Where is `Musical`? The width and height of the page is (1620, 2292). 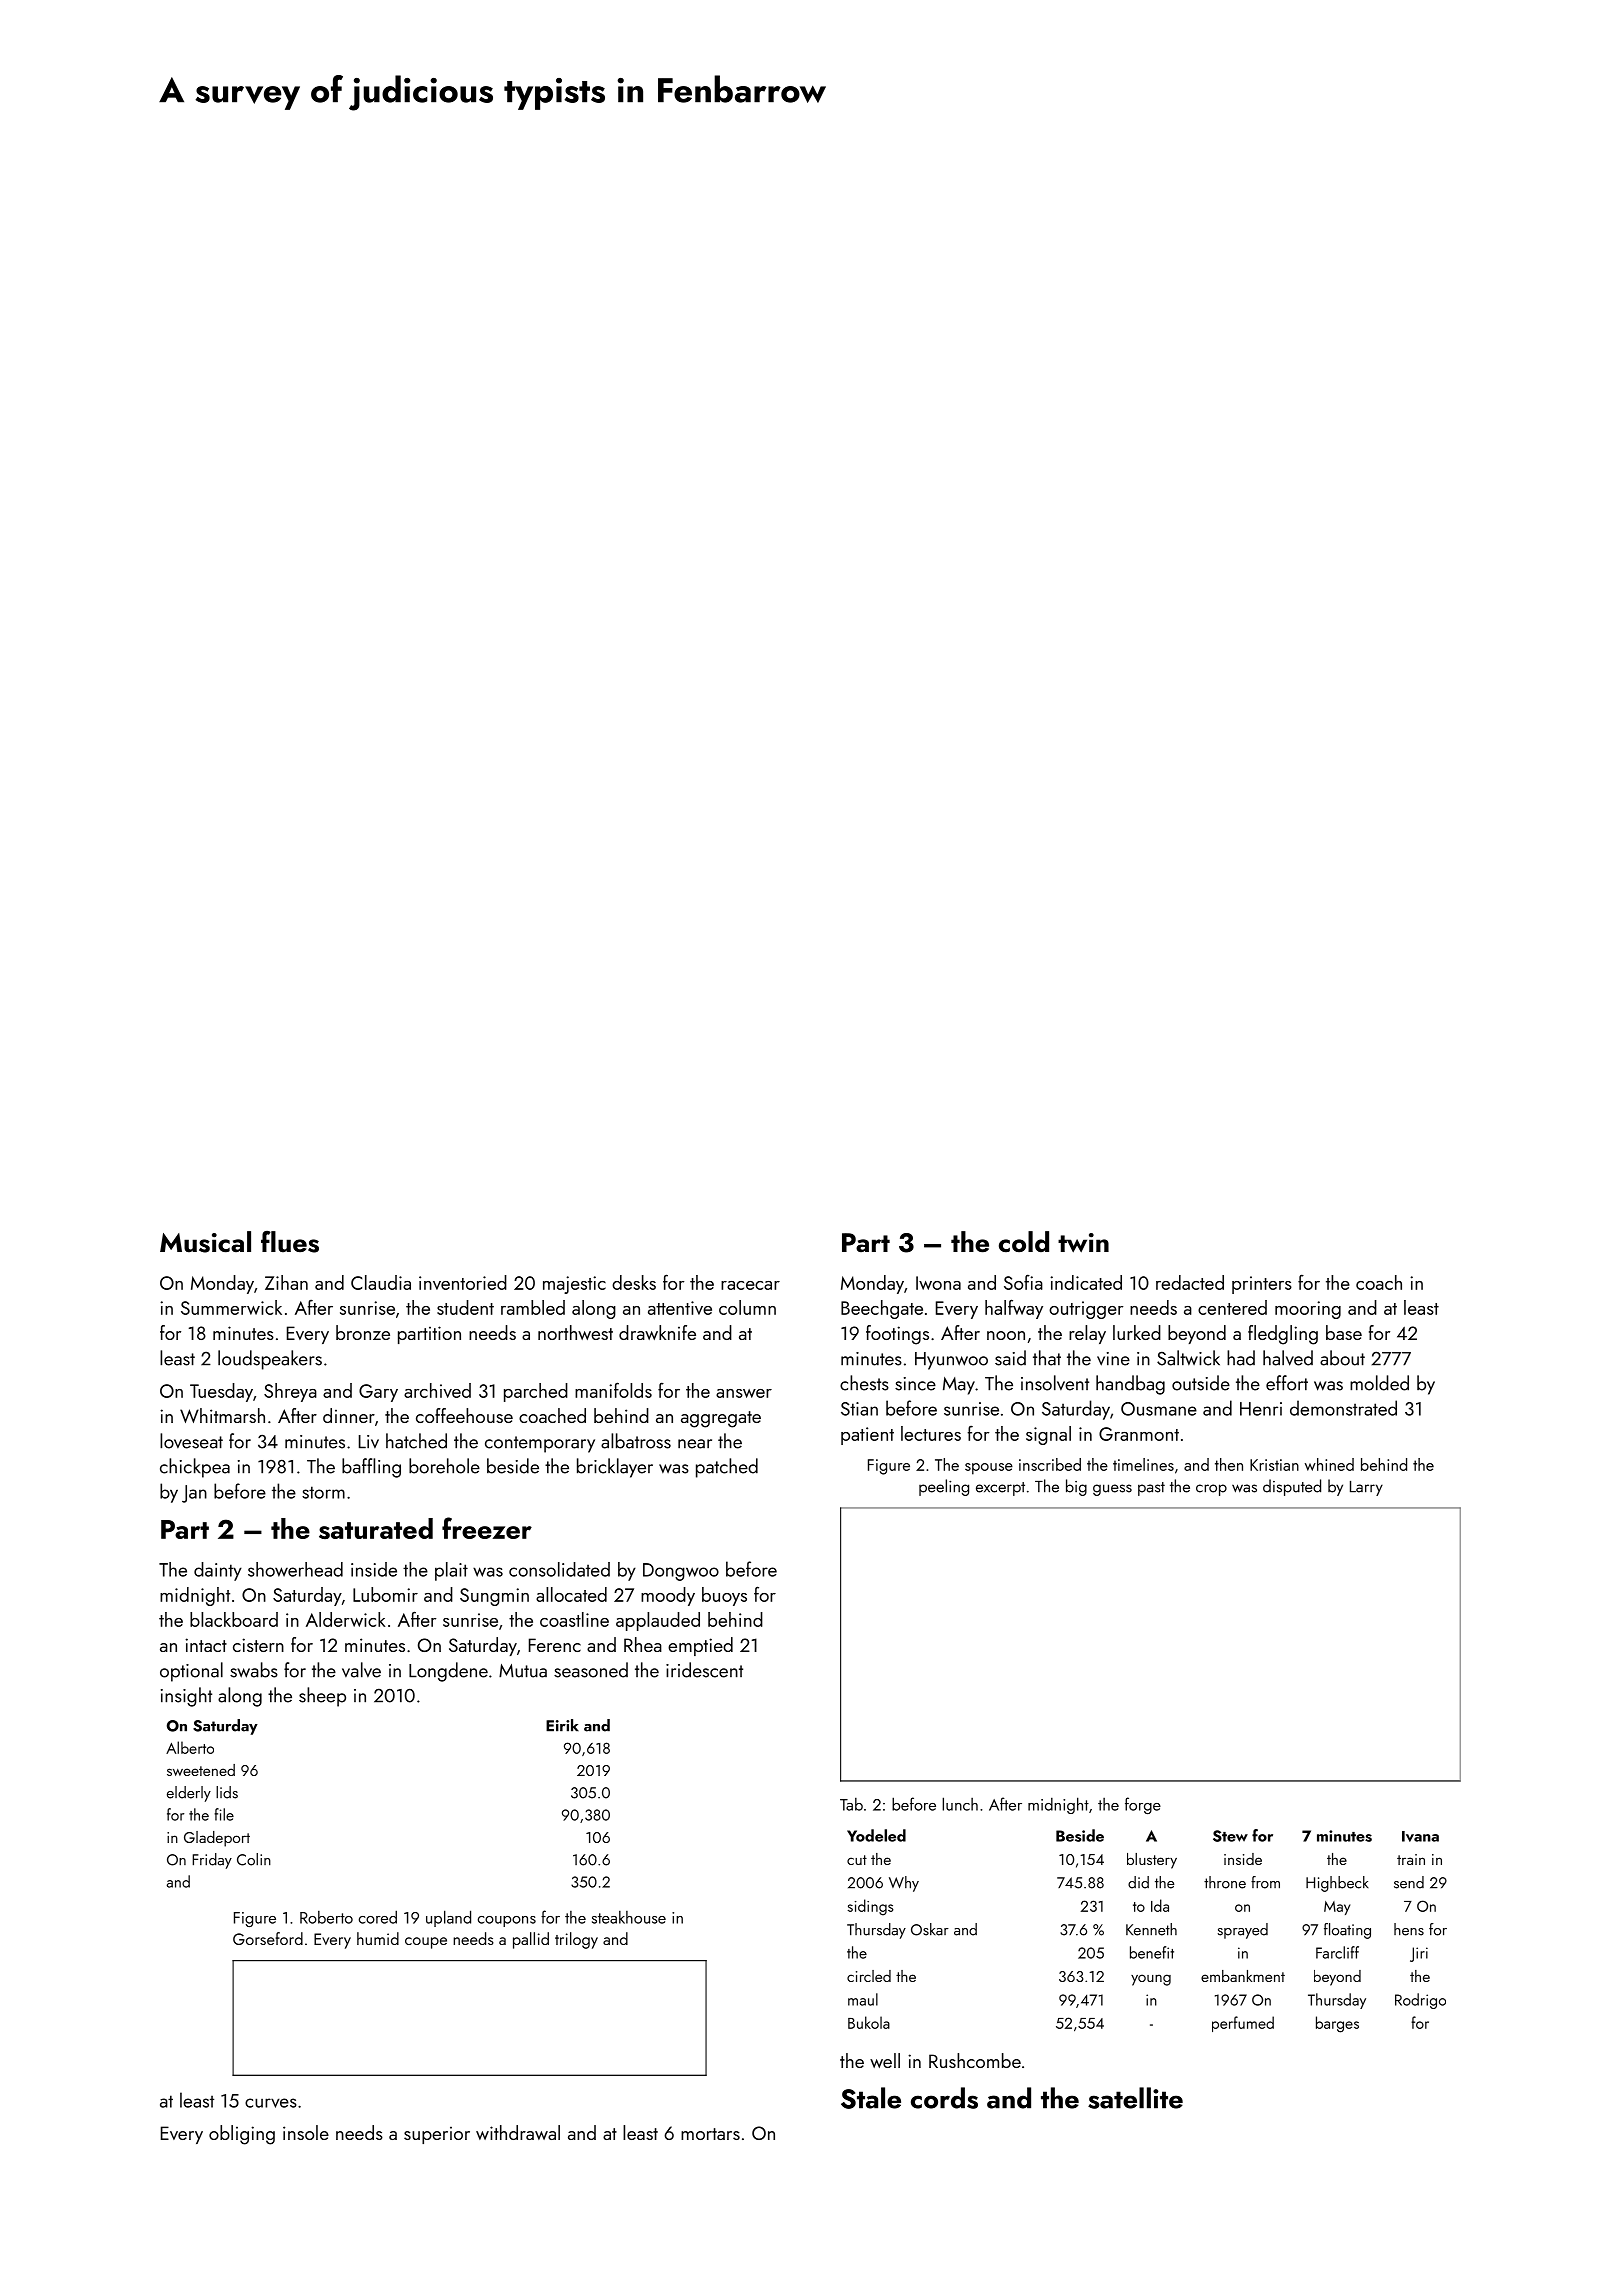 Musical is located at coordinates (205, 1242).
